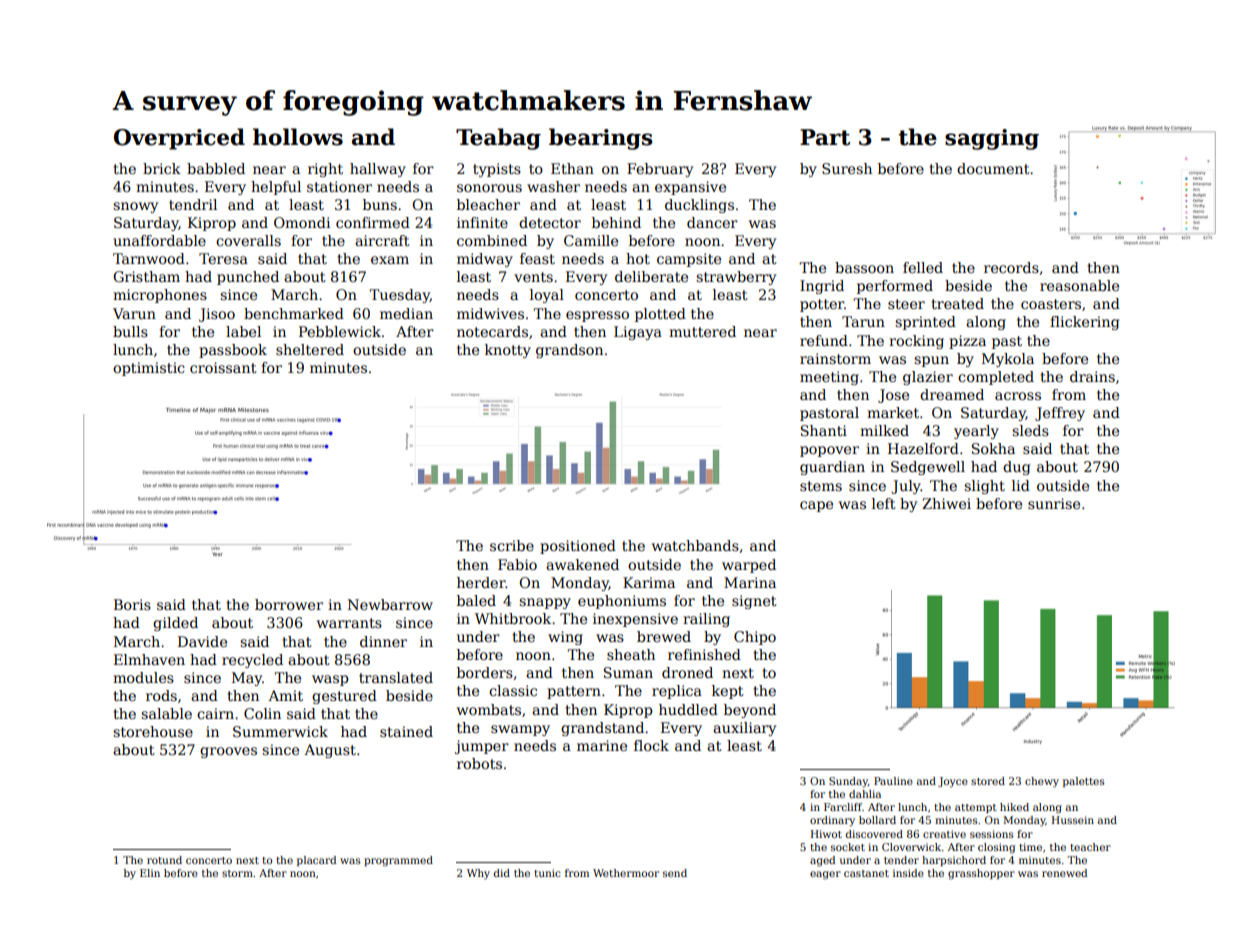 The image size is (1233, 952). I want to click on tendril, so click(193, 204).
